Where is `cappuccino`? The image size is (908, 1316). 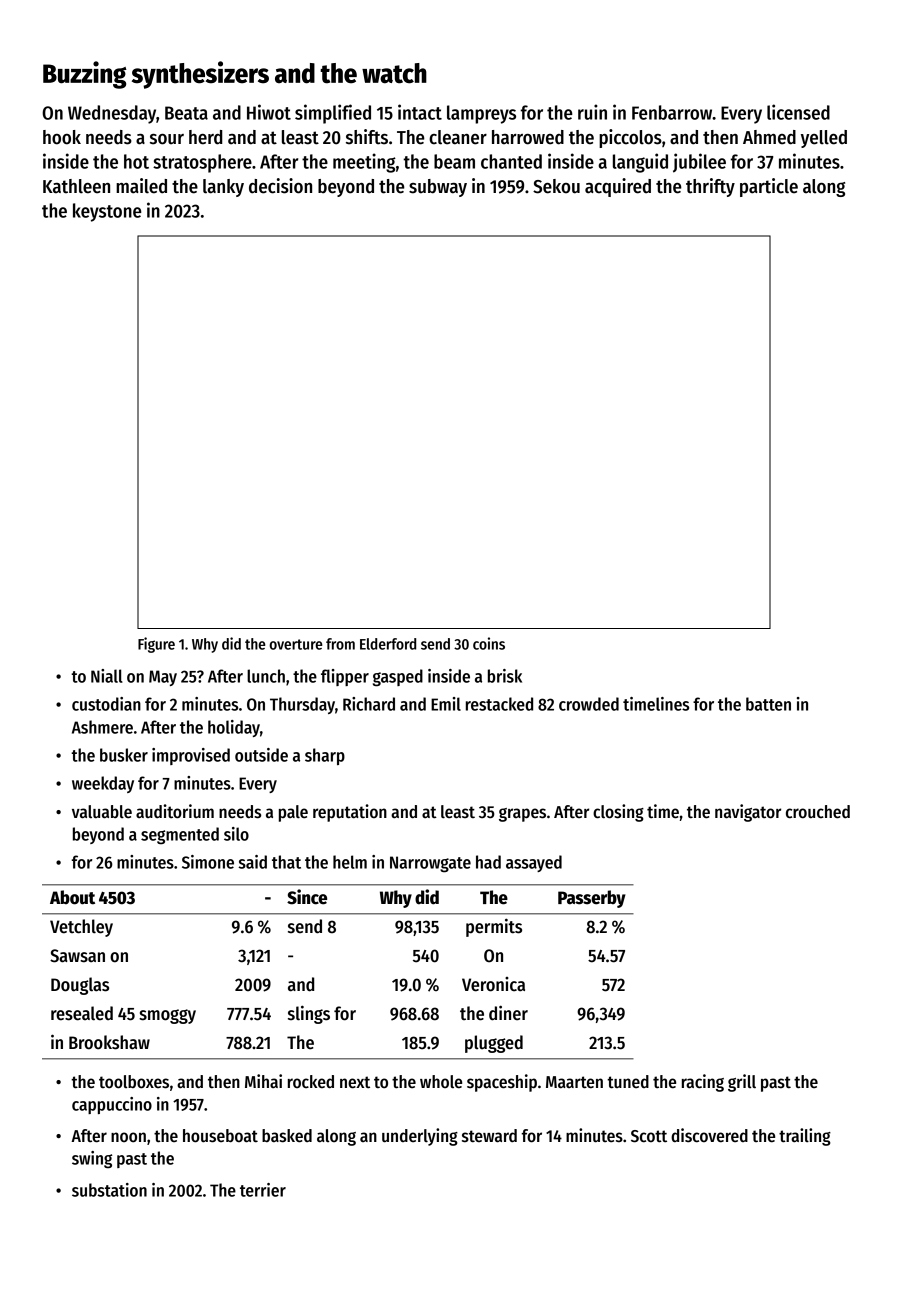
cappuccino is located at coordinates (112, 1105).
